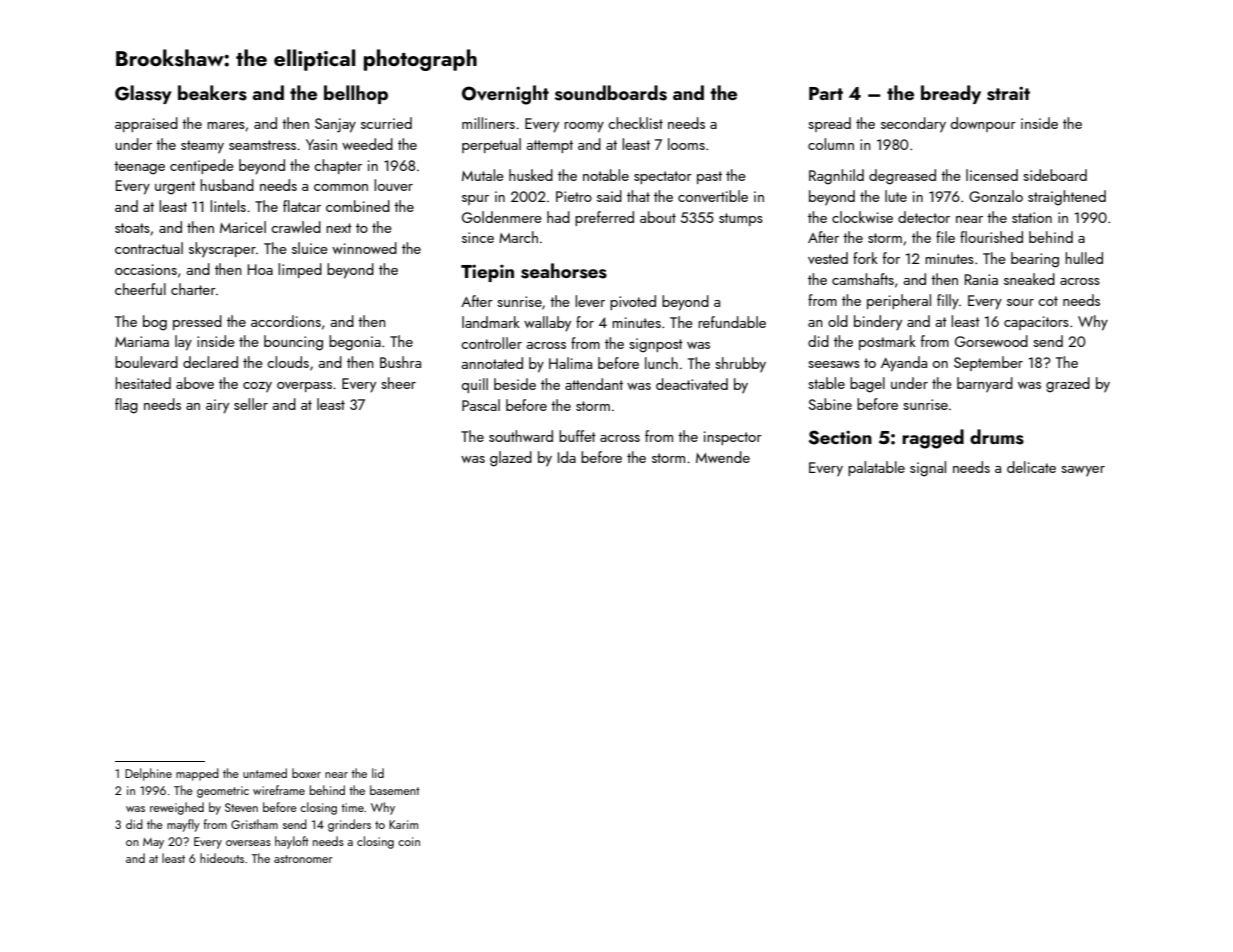 The height and width of the image is (952, 1233). What do you see at coordinates (409, 841) in the image?
I see `coin` at bounding box center [409, 841].
